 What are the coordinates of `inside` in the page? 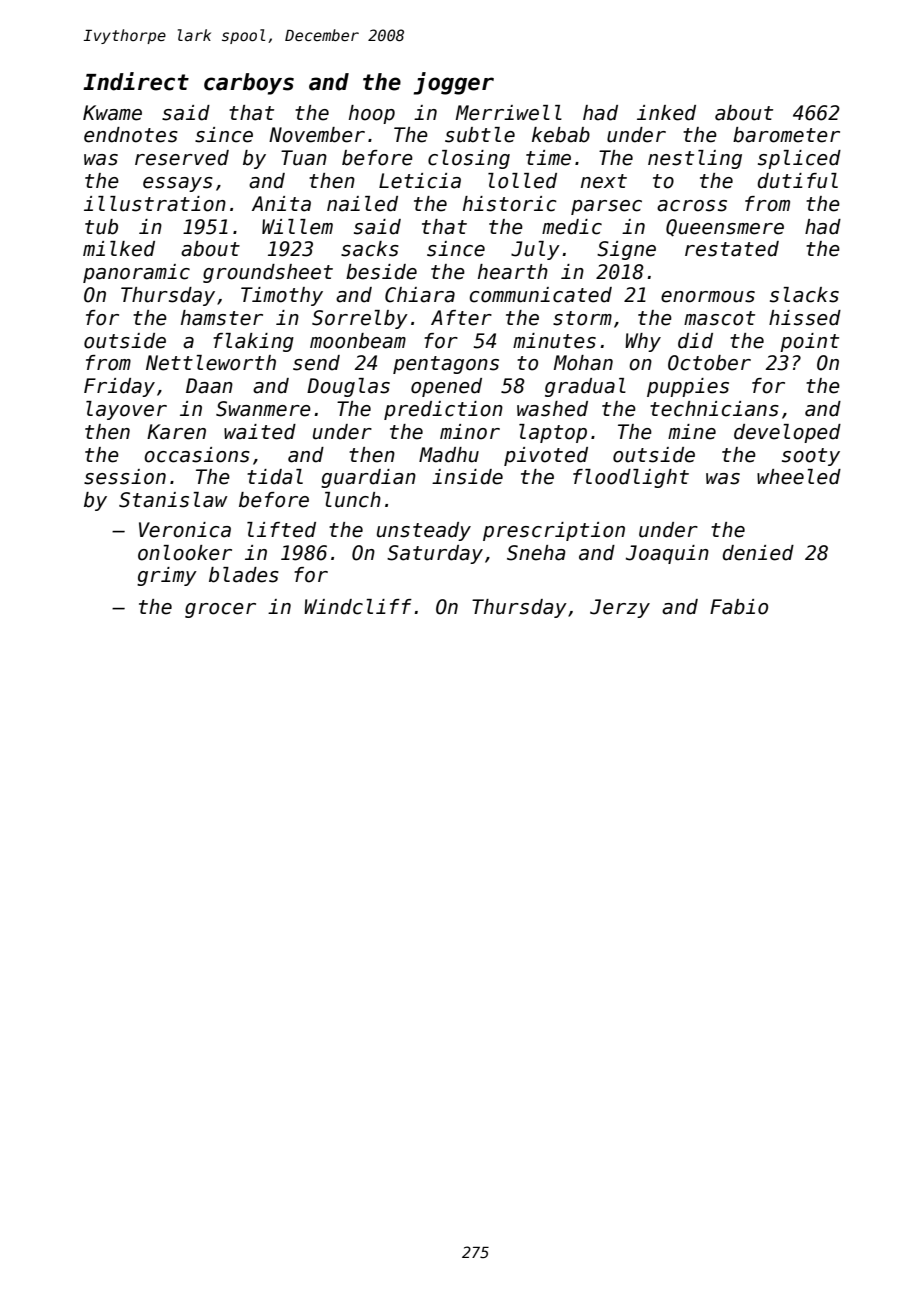 It's located at (467, 477).
